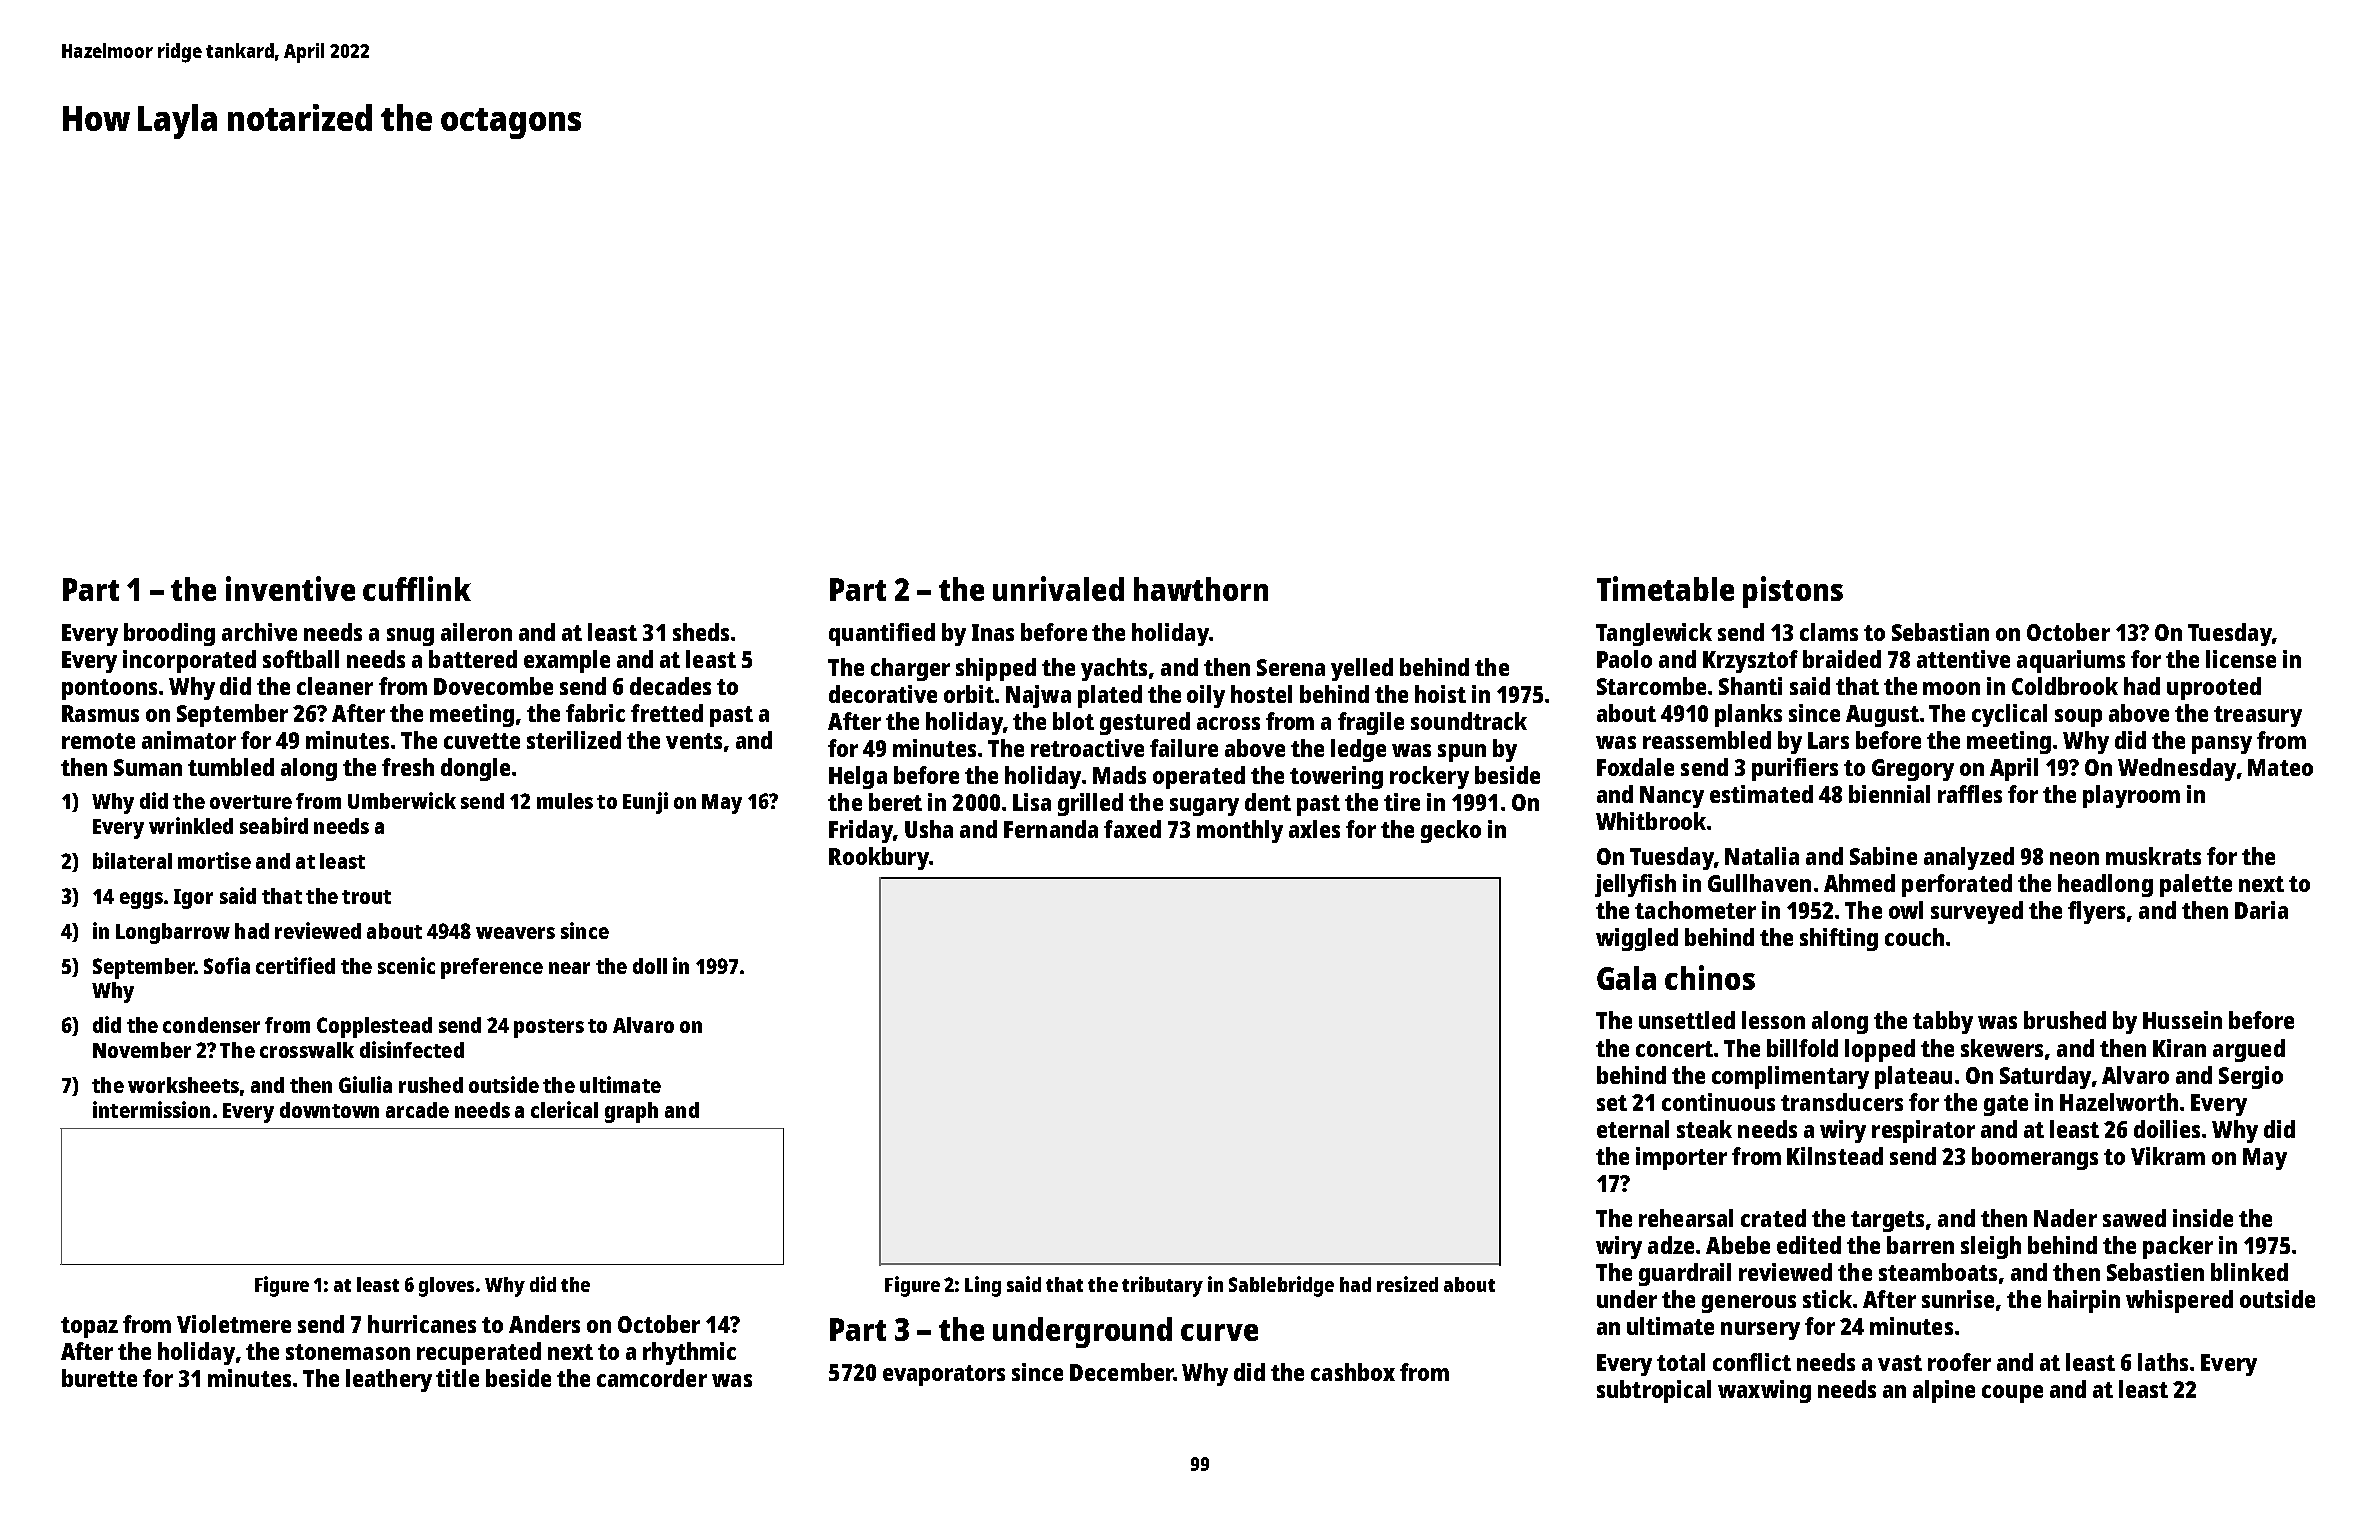  What do you see at coordinates (1073, 721) in the document?
I see `blot` at bounding box center [1073, 721].
